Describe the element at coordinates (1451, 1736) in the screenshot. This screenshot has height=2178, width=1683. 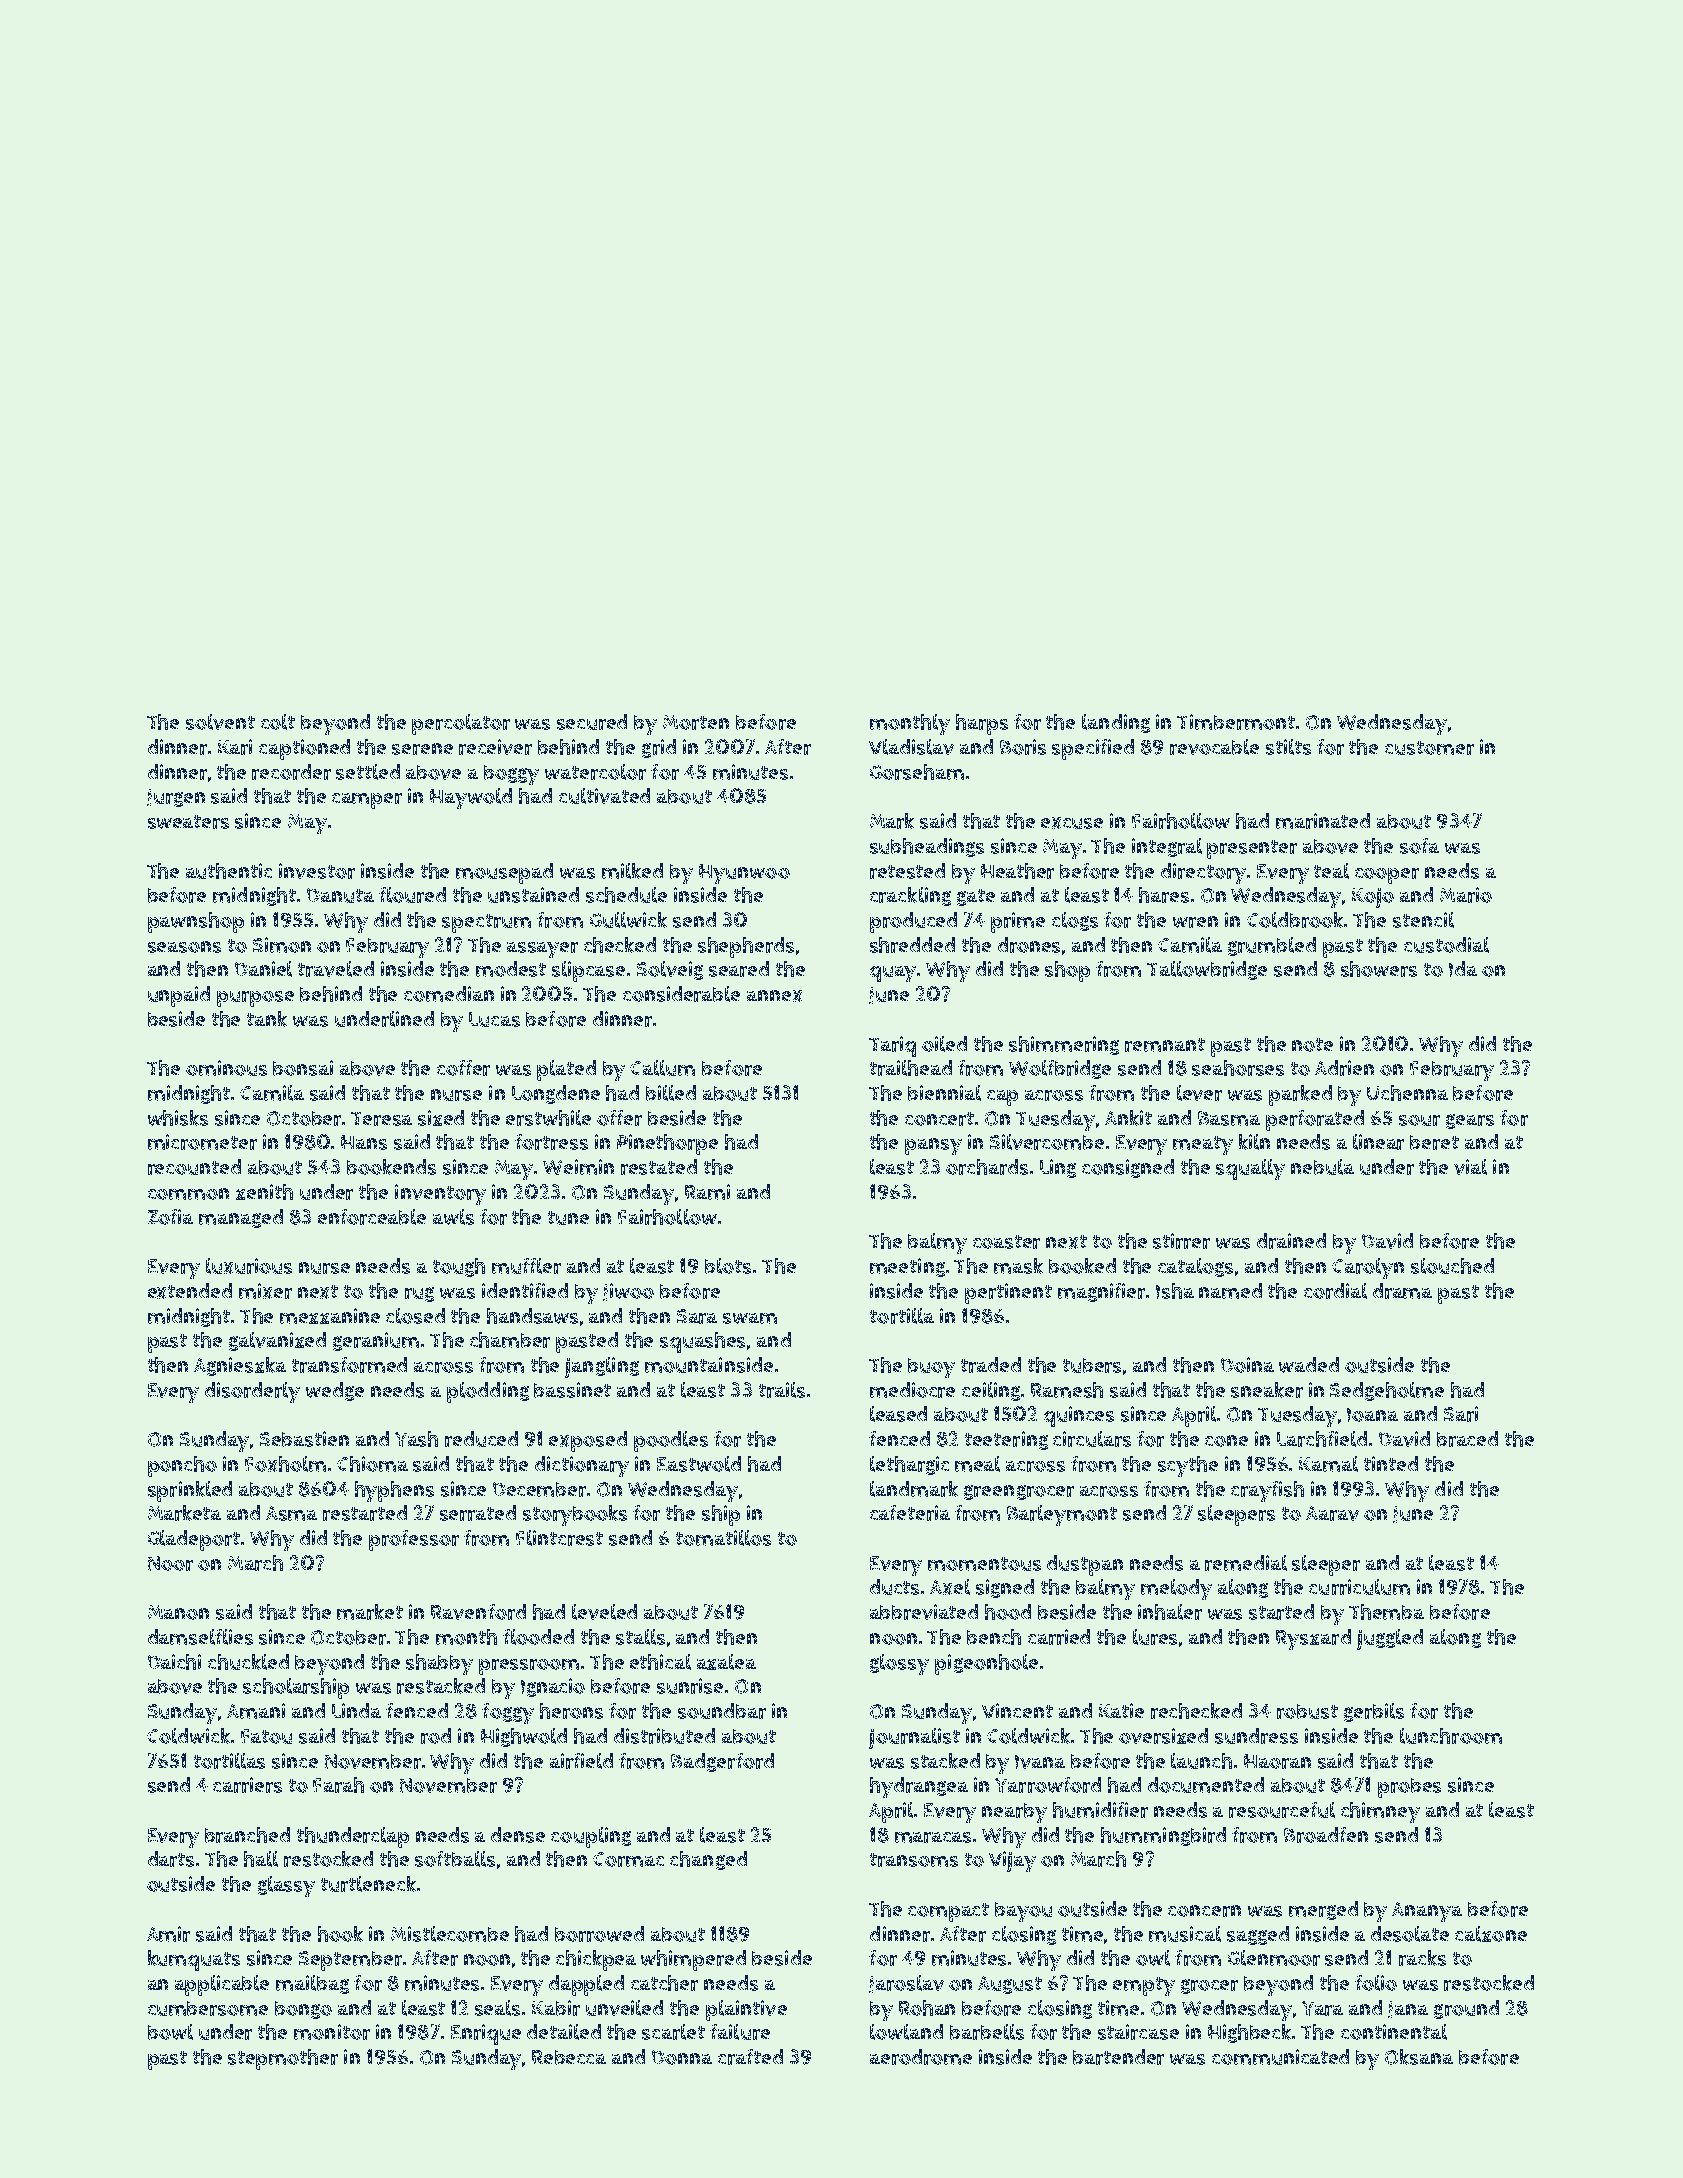
I see `lunchroom` at that location.
